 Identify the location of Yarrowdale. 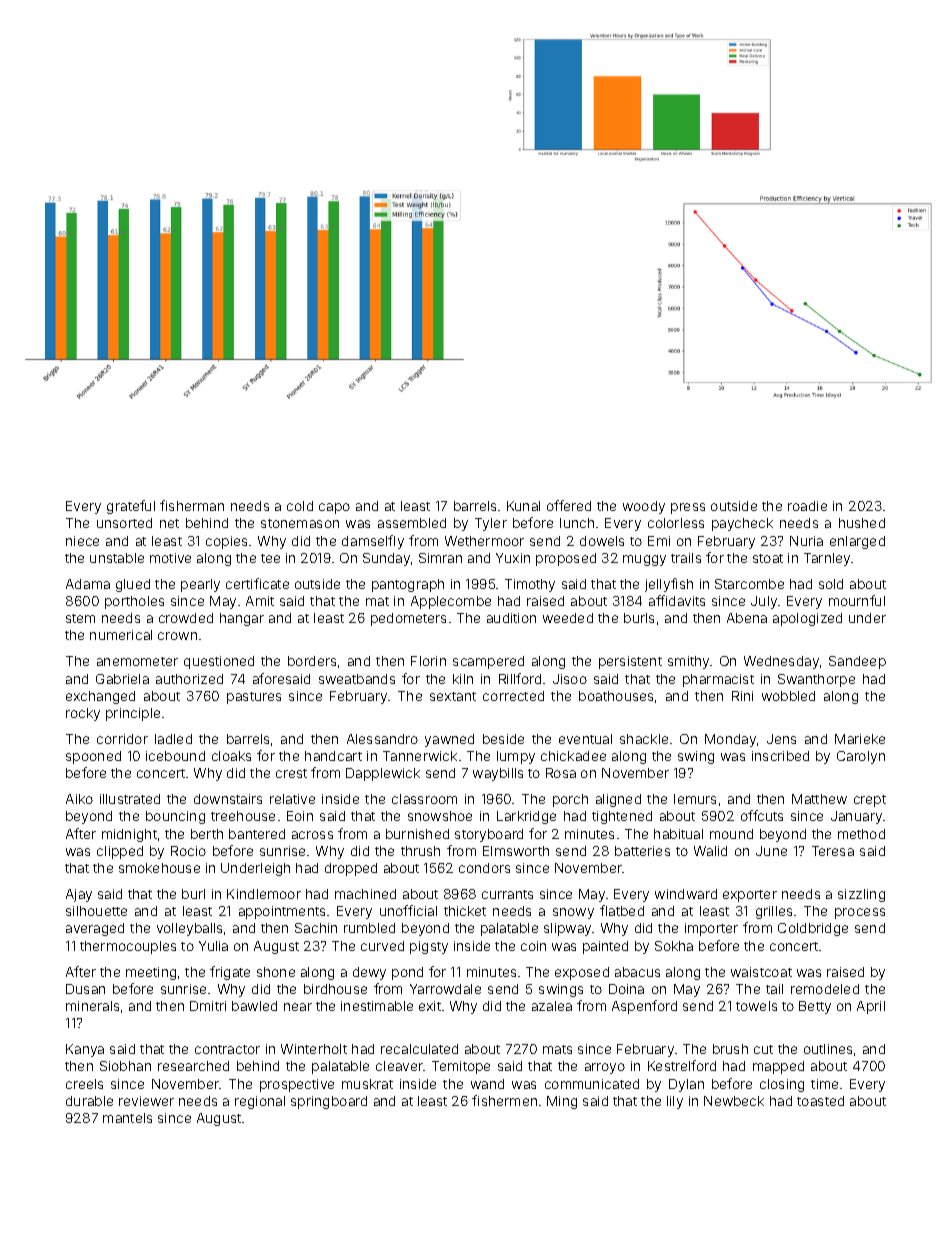
(445, 989).
